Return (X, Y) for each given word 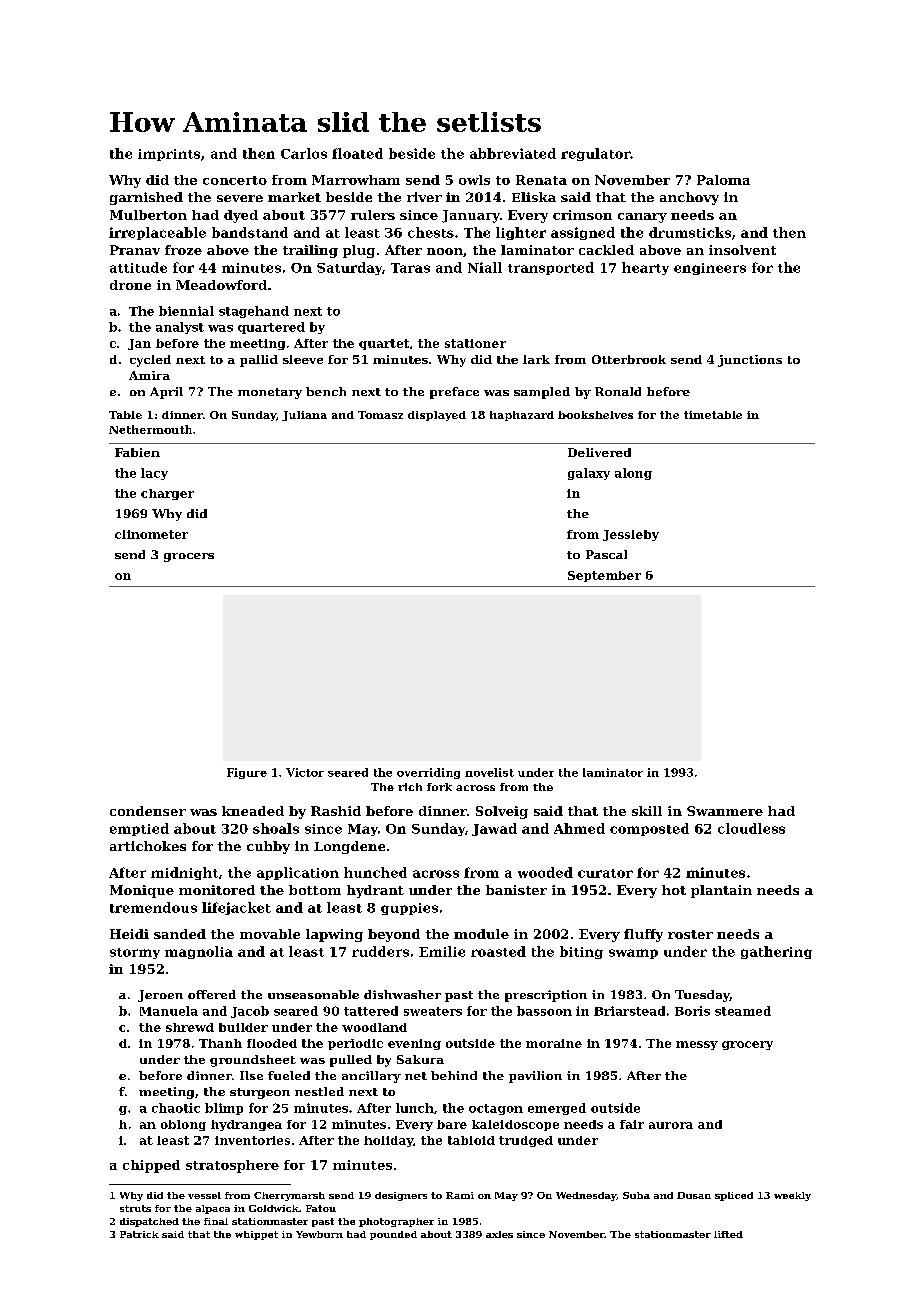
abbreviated (513, 153)
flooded (272, 1043)
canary (642, 218)
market (294, 197)
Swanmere (725, 811)
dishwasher (402, 994)
